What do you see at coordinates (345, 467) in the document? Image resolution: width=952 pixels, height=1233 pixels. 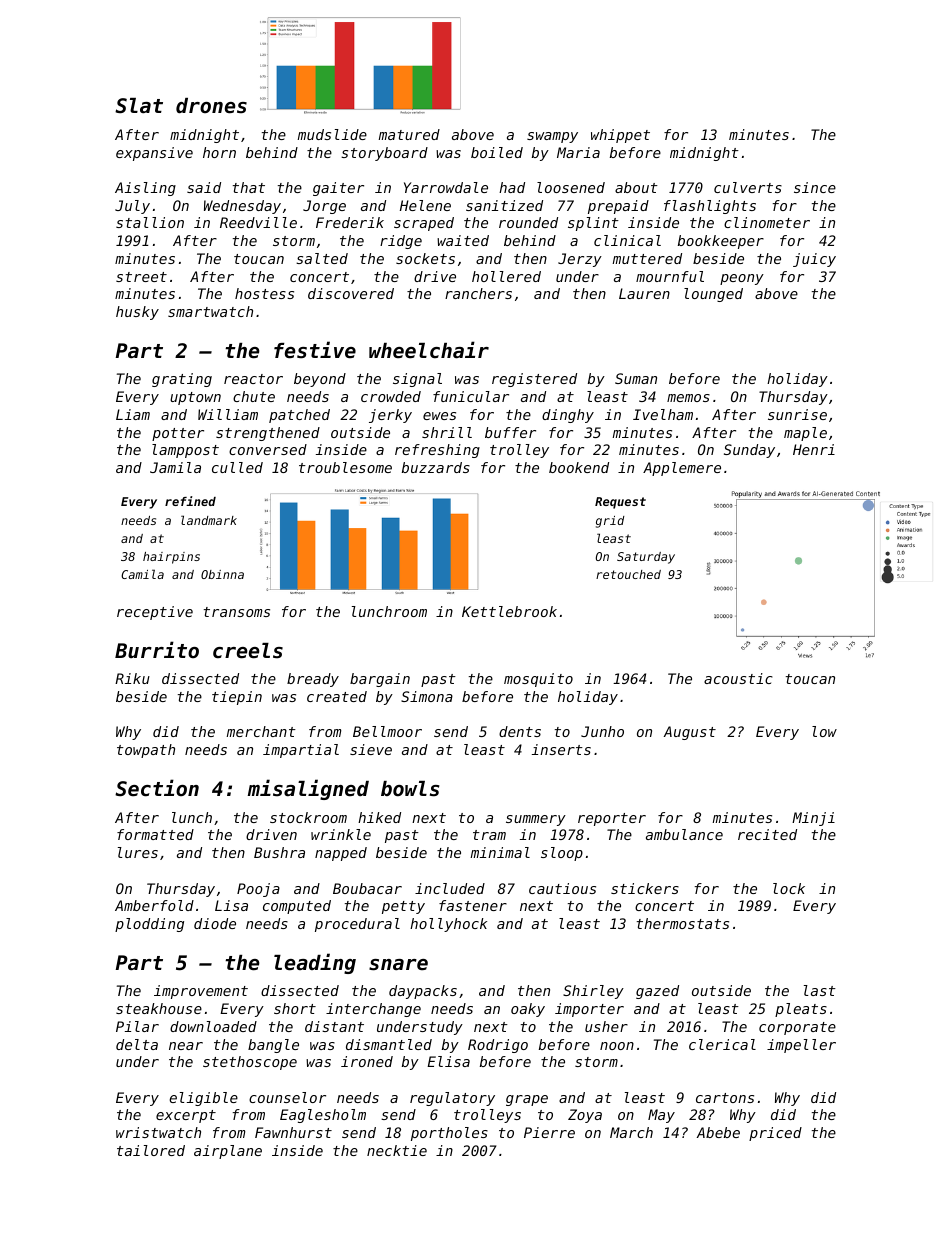 I see `troublesome` at bounding box center [345, 467].
